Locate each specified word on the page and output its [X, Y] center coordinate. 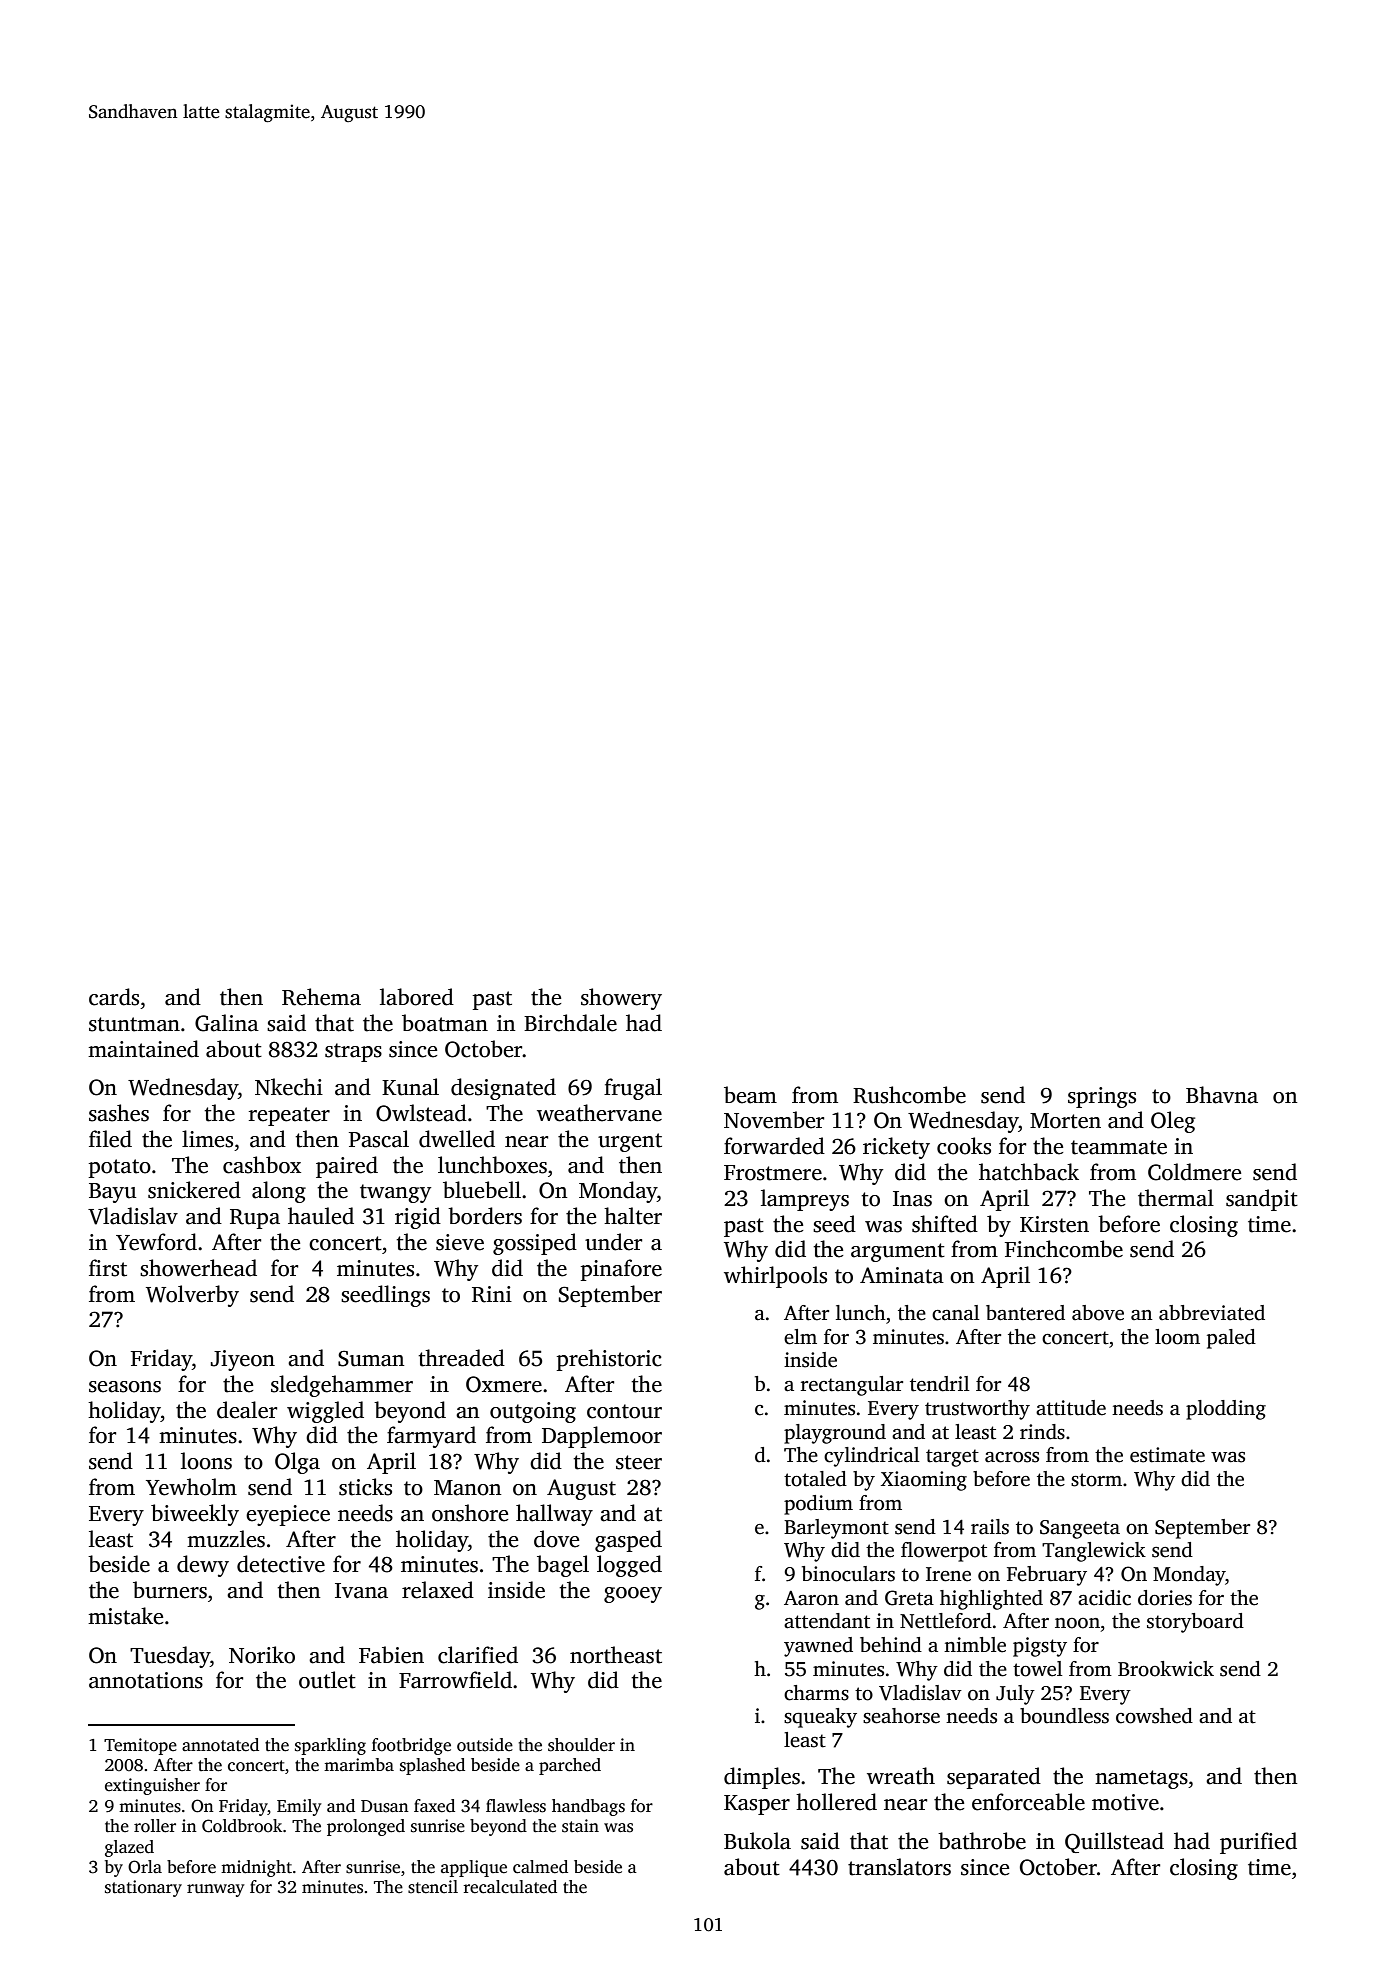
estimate [1167, 1455]
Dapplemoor [602, 1437]
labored [417, 997]
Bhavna [1222, 1095]
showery [621, 999]
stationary [143, 1888]
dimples [762, 1778]
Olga [297, 1463]
